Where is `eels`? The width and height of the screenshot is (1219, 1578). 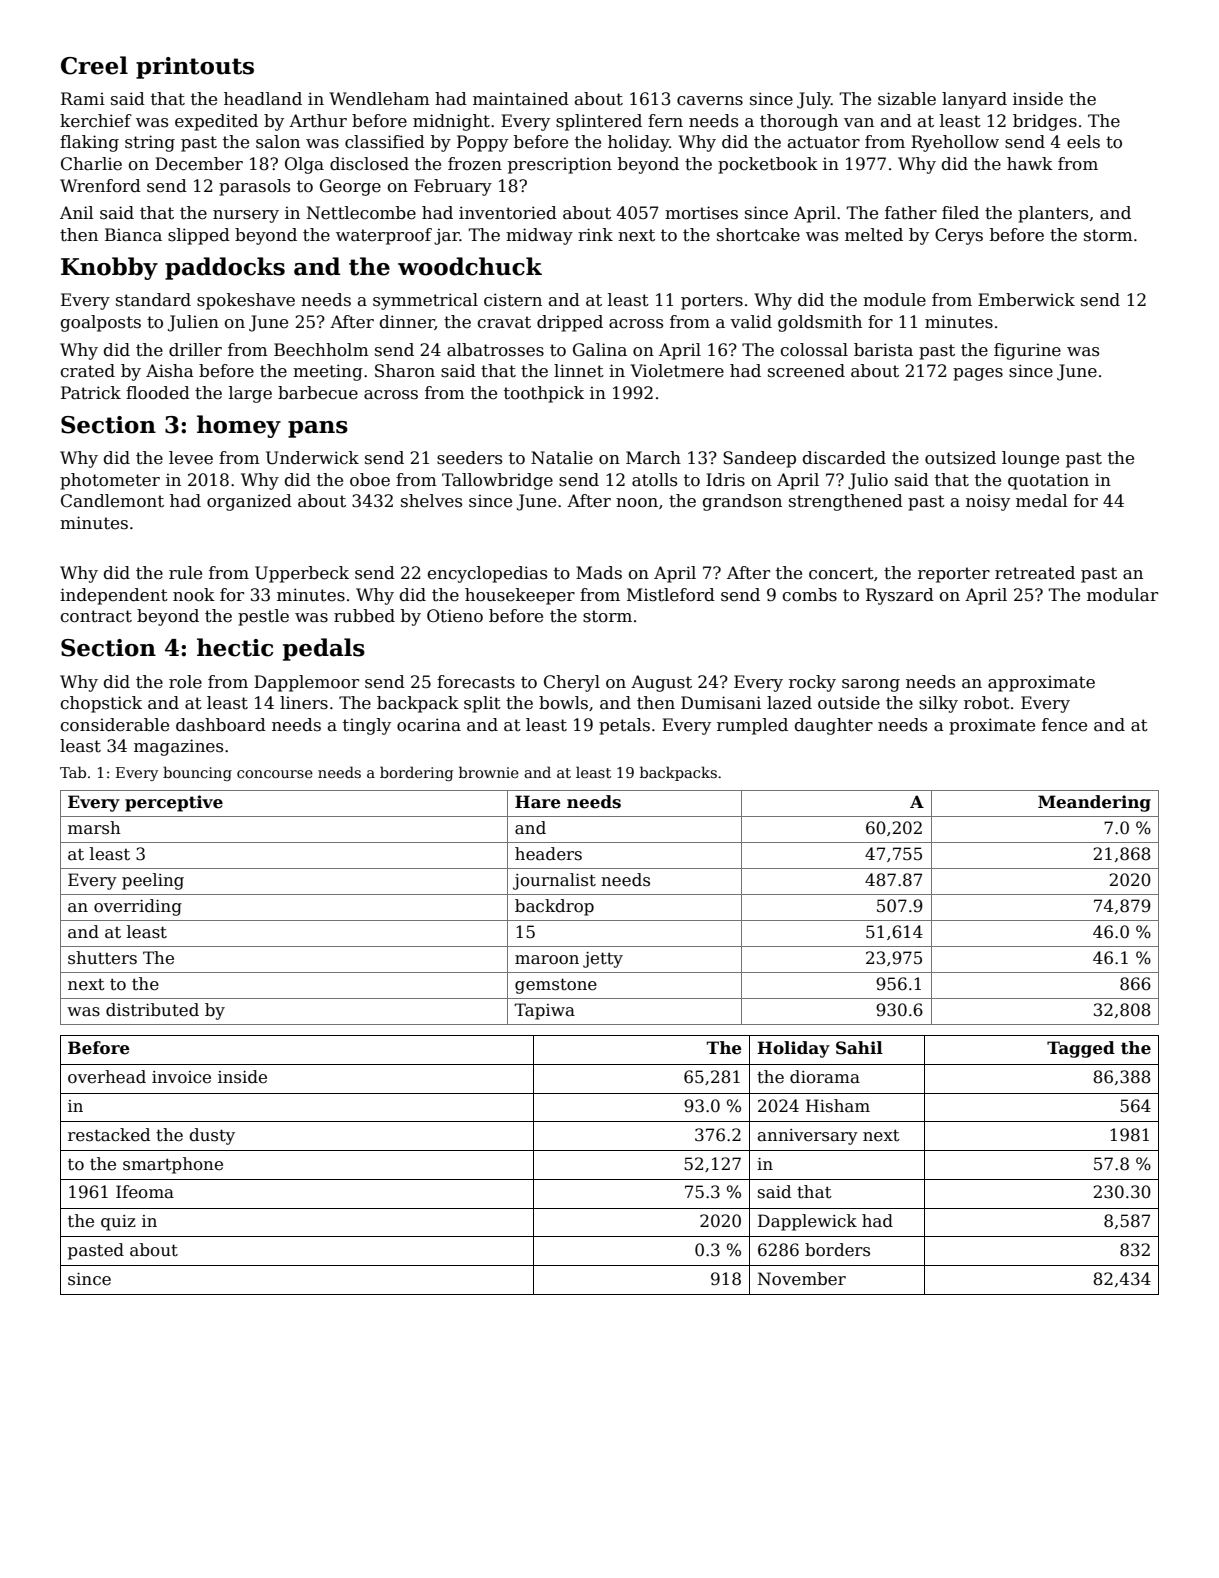
eels is located at coordinates (1083, 142).
